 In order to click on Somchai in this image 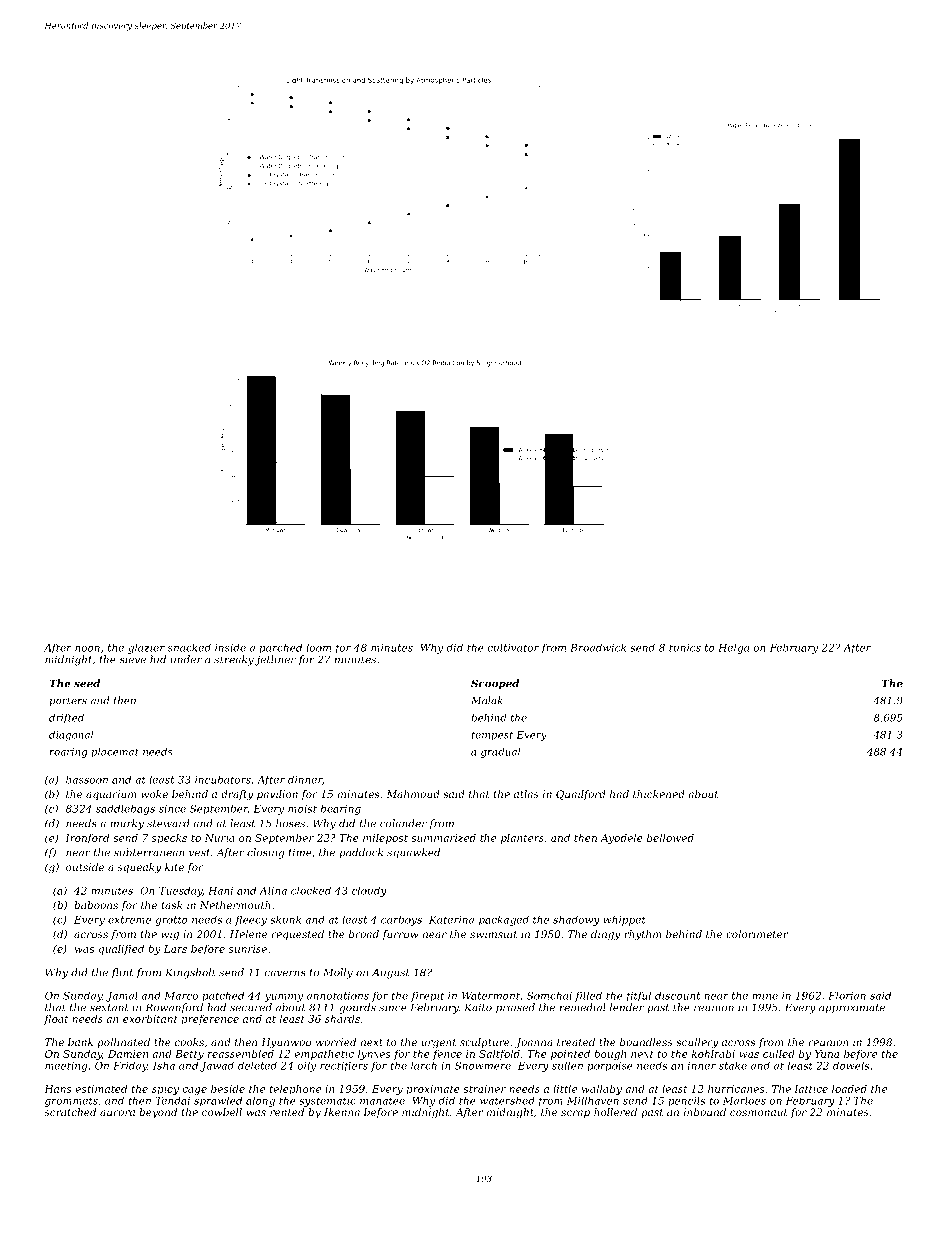, I will do `click(549, 995)`.
